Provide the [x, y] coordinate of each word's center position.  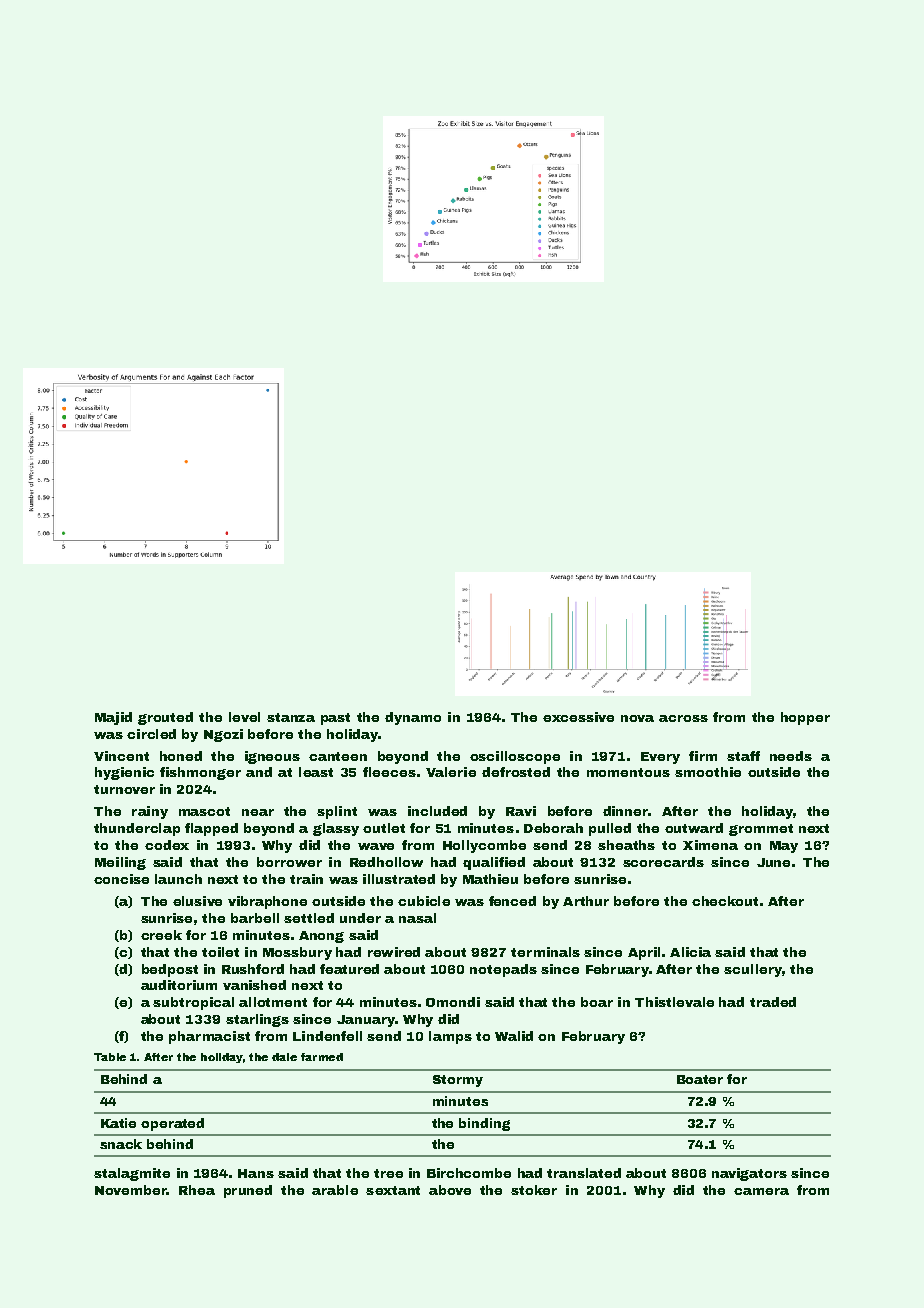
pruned [248, 1191]
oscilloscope [515, 757]
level [244, 717]
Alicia [690, 952]
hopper [805, 718]
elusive [197, 901]
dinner [625, 811]
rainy [150, 812]
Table [110, 1057]
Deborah [553, 828]
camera [761, 1191]
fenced [512, 901]
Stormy [458, 1081]
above [450, 1190]
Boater [700, 1079]
